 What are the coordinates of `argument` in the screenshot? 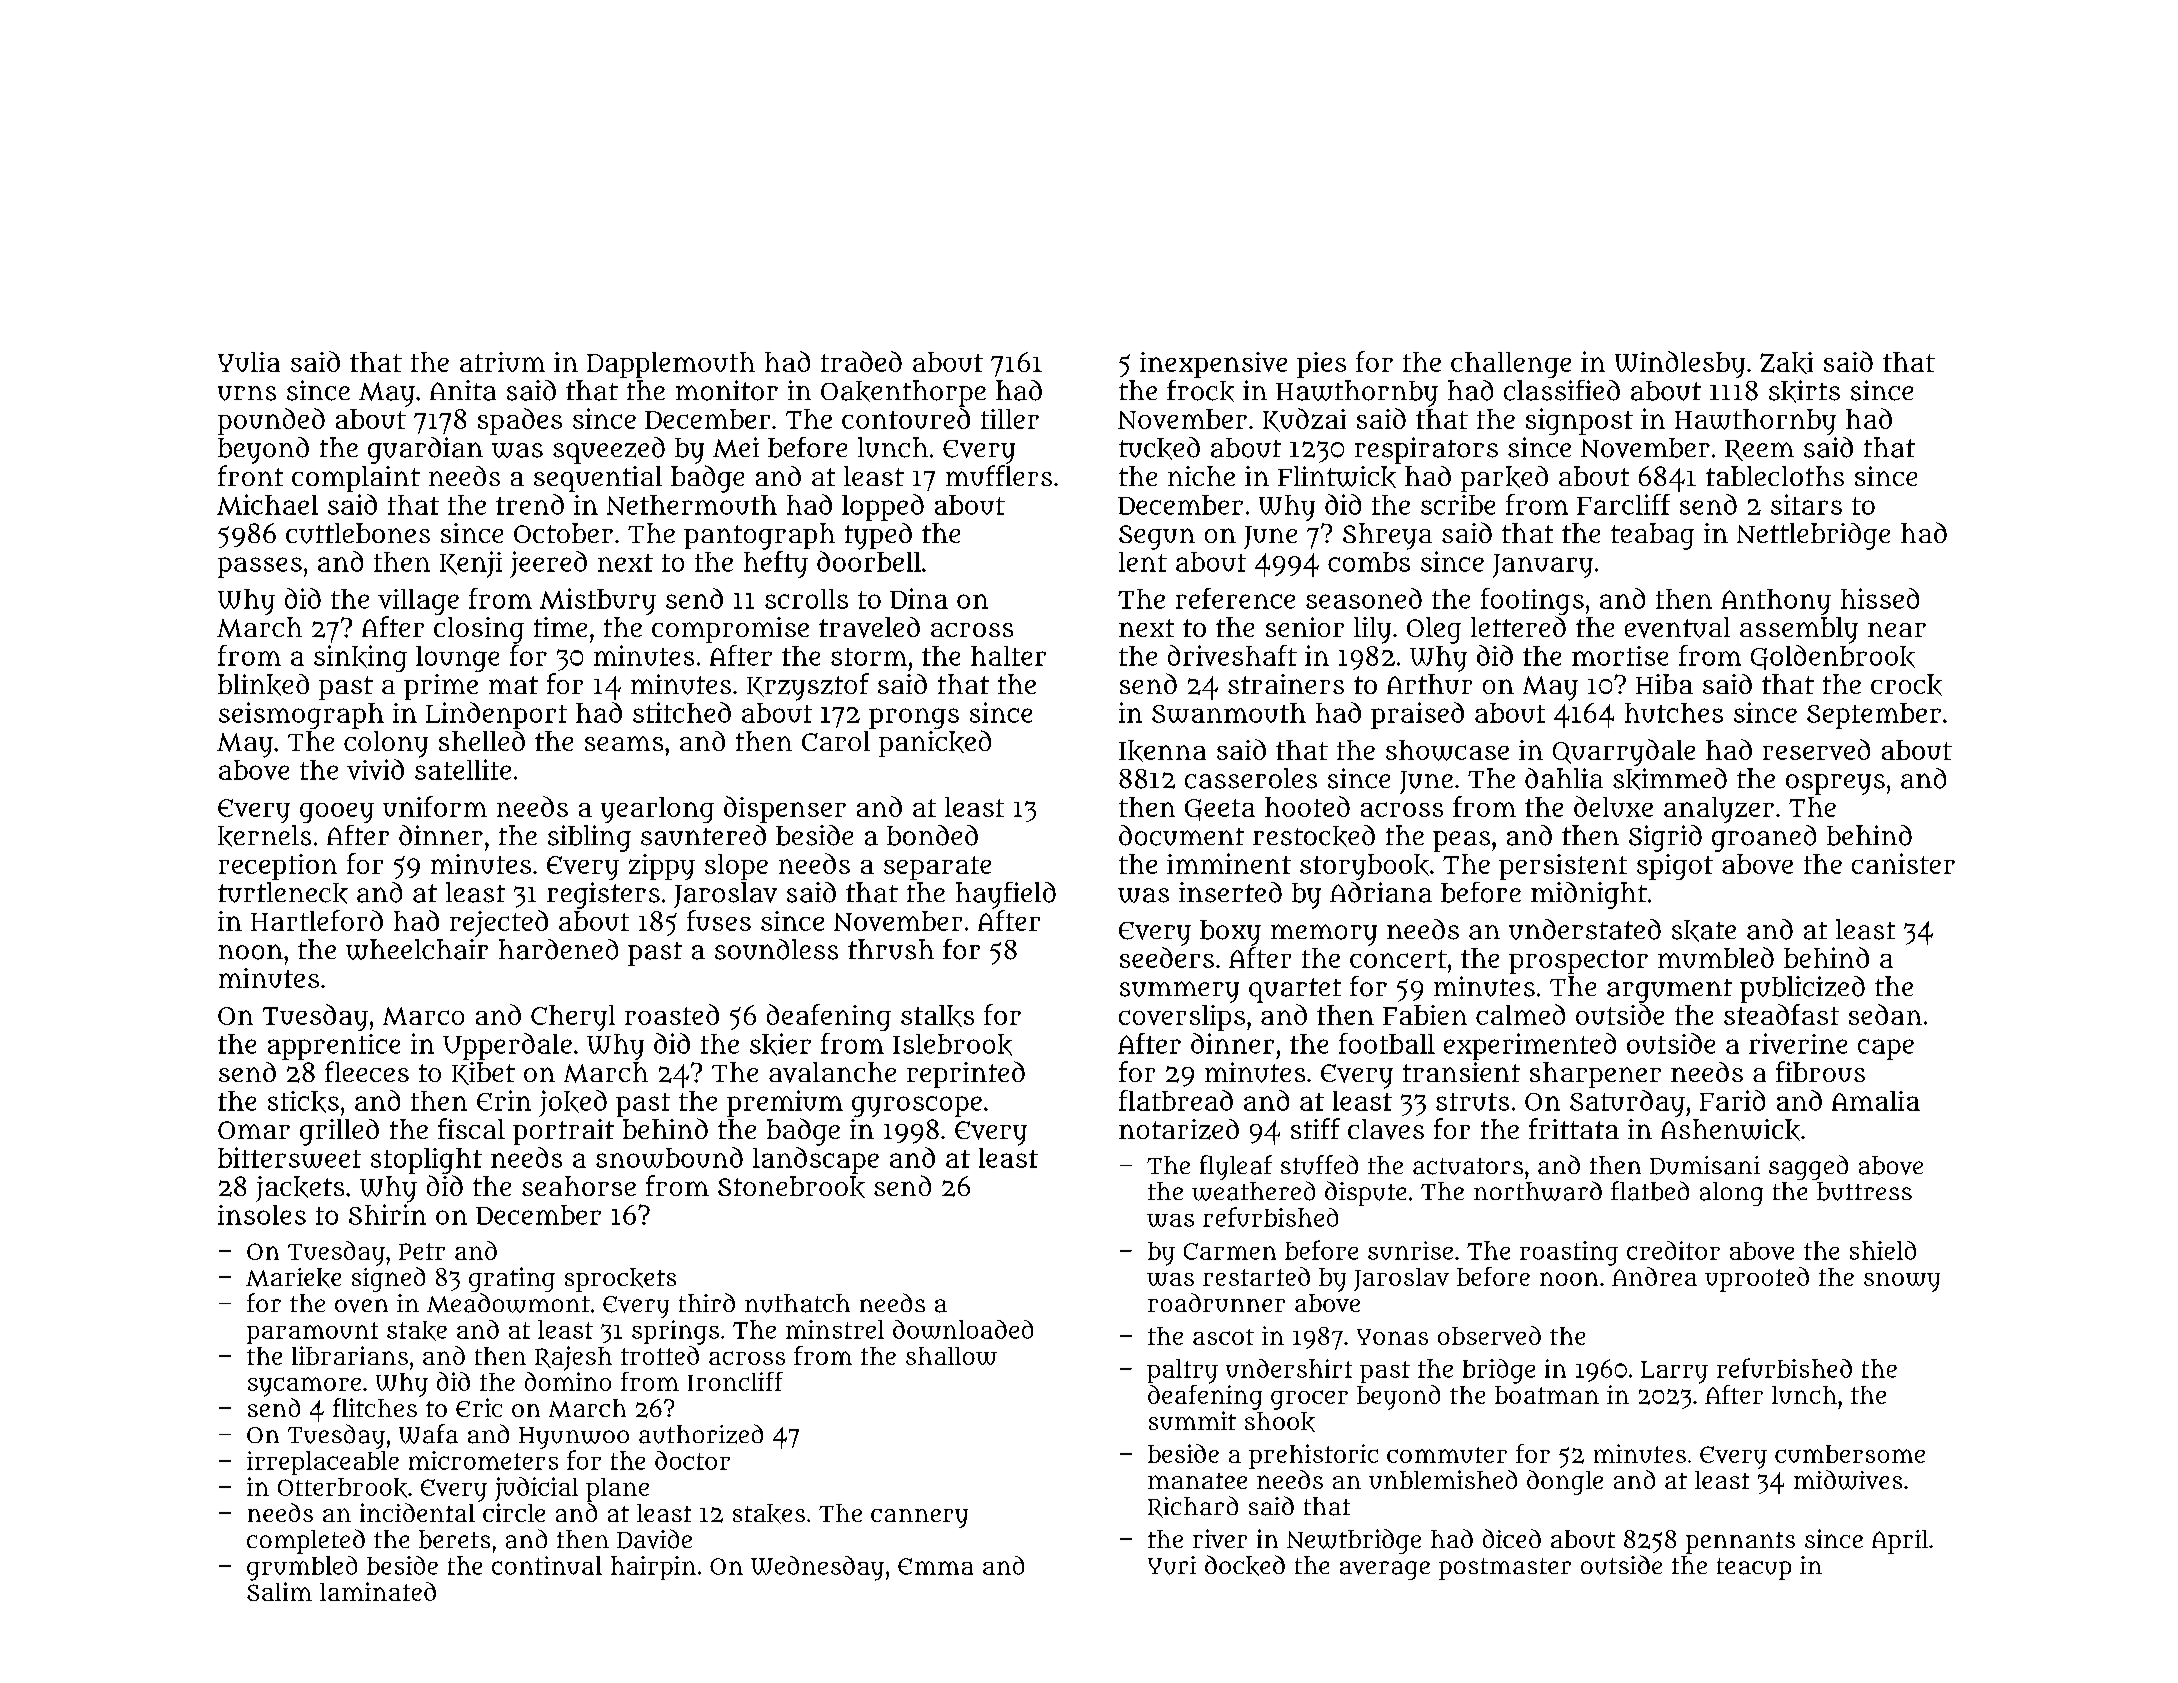 It's located at (1669, 991).
